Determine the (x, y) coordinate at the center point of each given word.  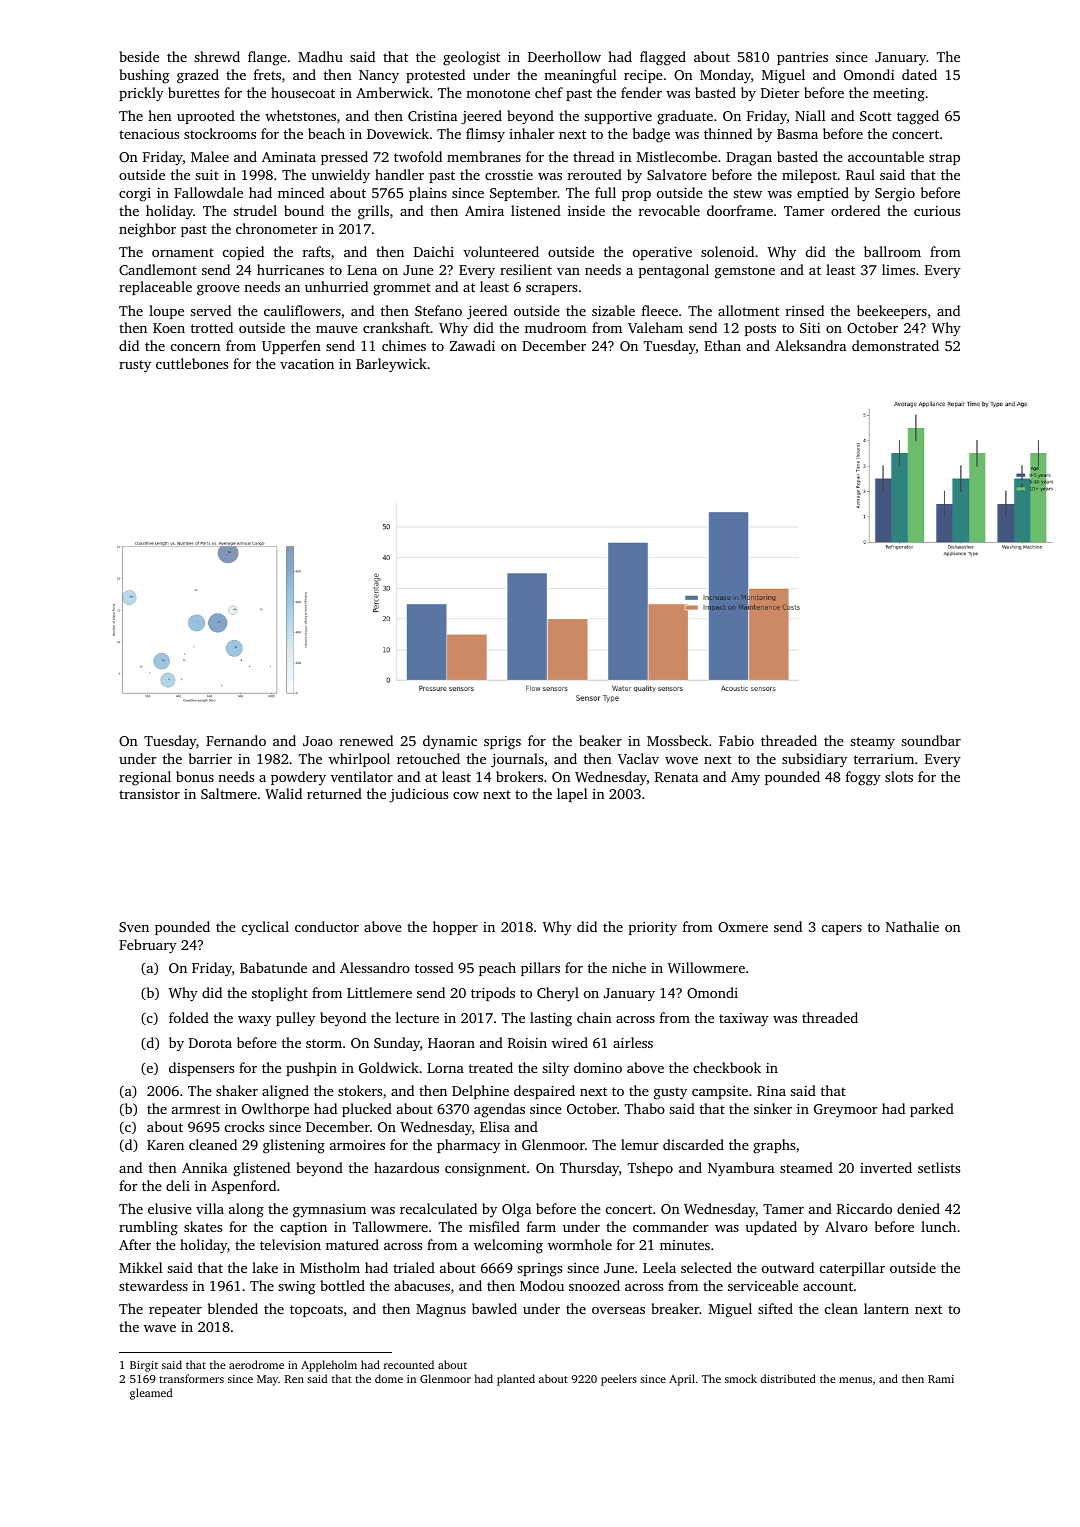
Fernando (236, 740)
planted (516, 1380)
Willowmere (706, 967)
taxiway (744, 1020)
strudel (255, 210)
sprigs (502, 743)
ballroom (892, 251)
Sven (134, 927)
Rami (941, 1379)
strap (944, 159)
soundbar (931, 740)
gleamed (151, 1394)
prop (636, 196)
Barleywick (391, 365)
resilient (526, 269)
